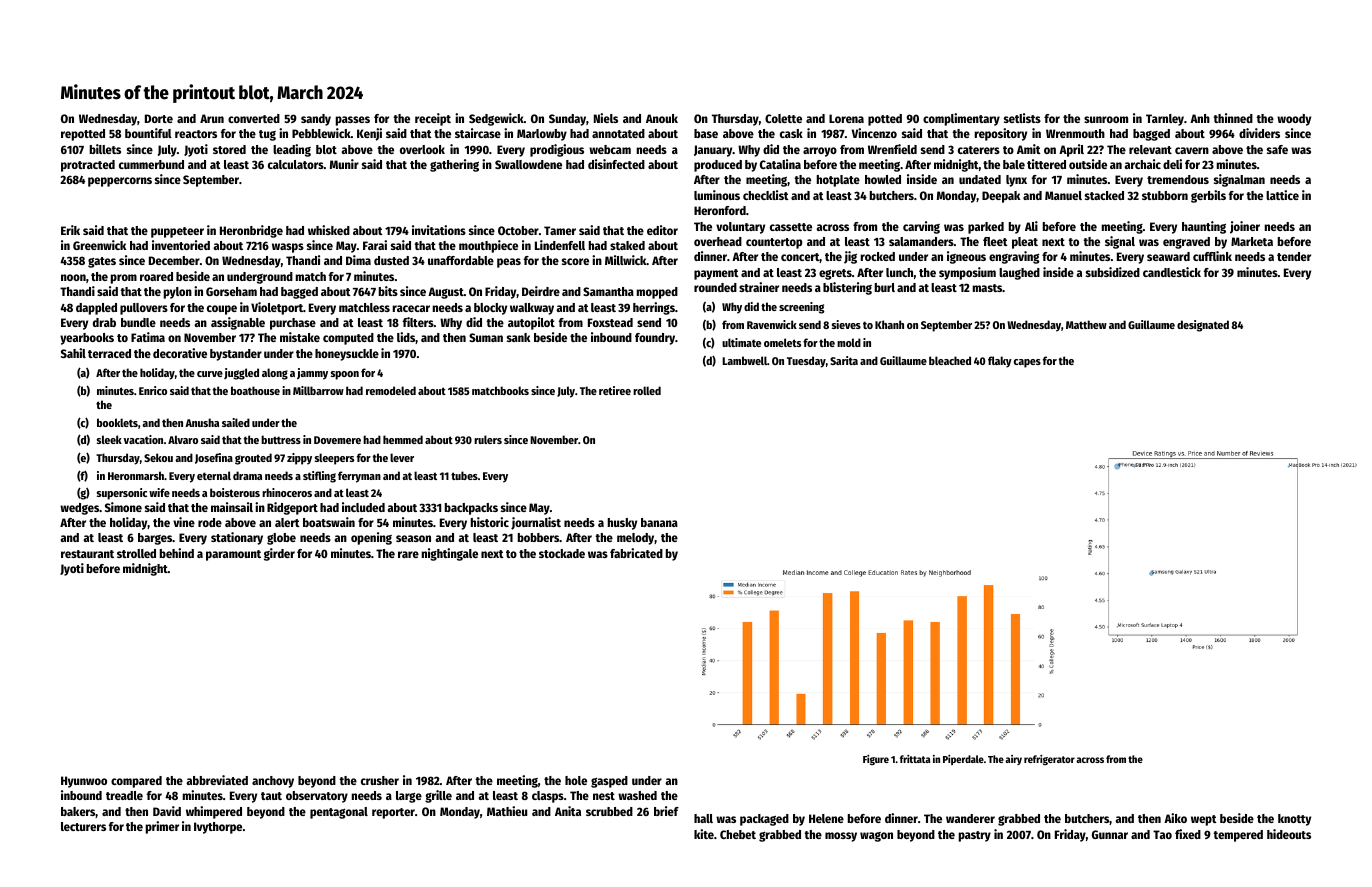 This image has height=887, width=1372. I want to click on fabricated, so click(636, 553).
